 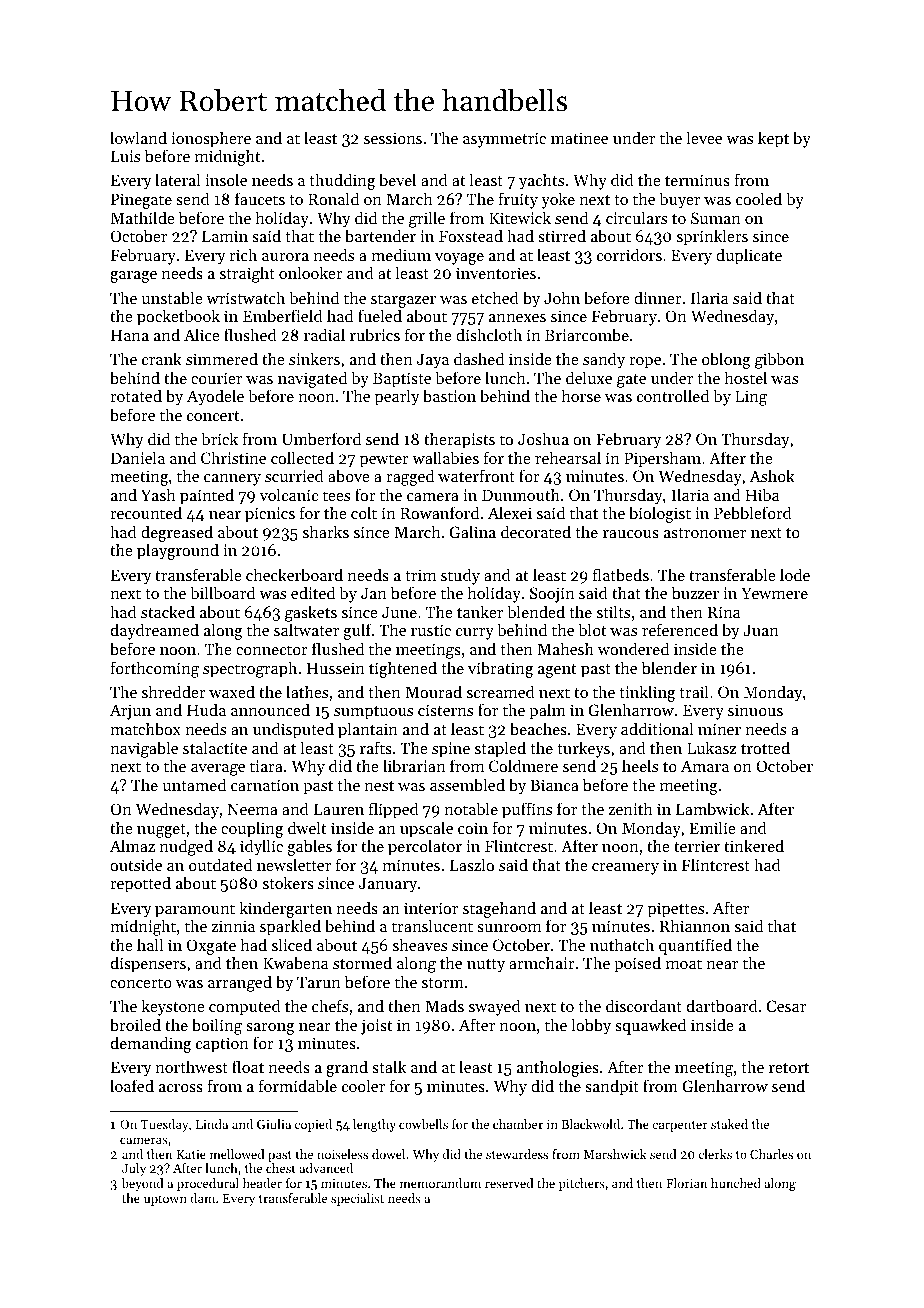 I want to click on stacked, so click(x=168, y=611).
